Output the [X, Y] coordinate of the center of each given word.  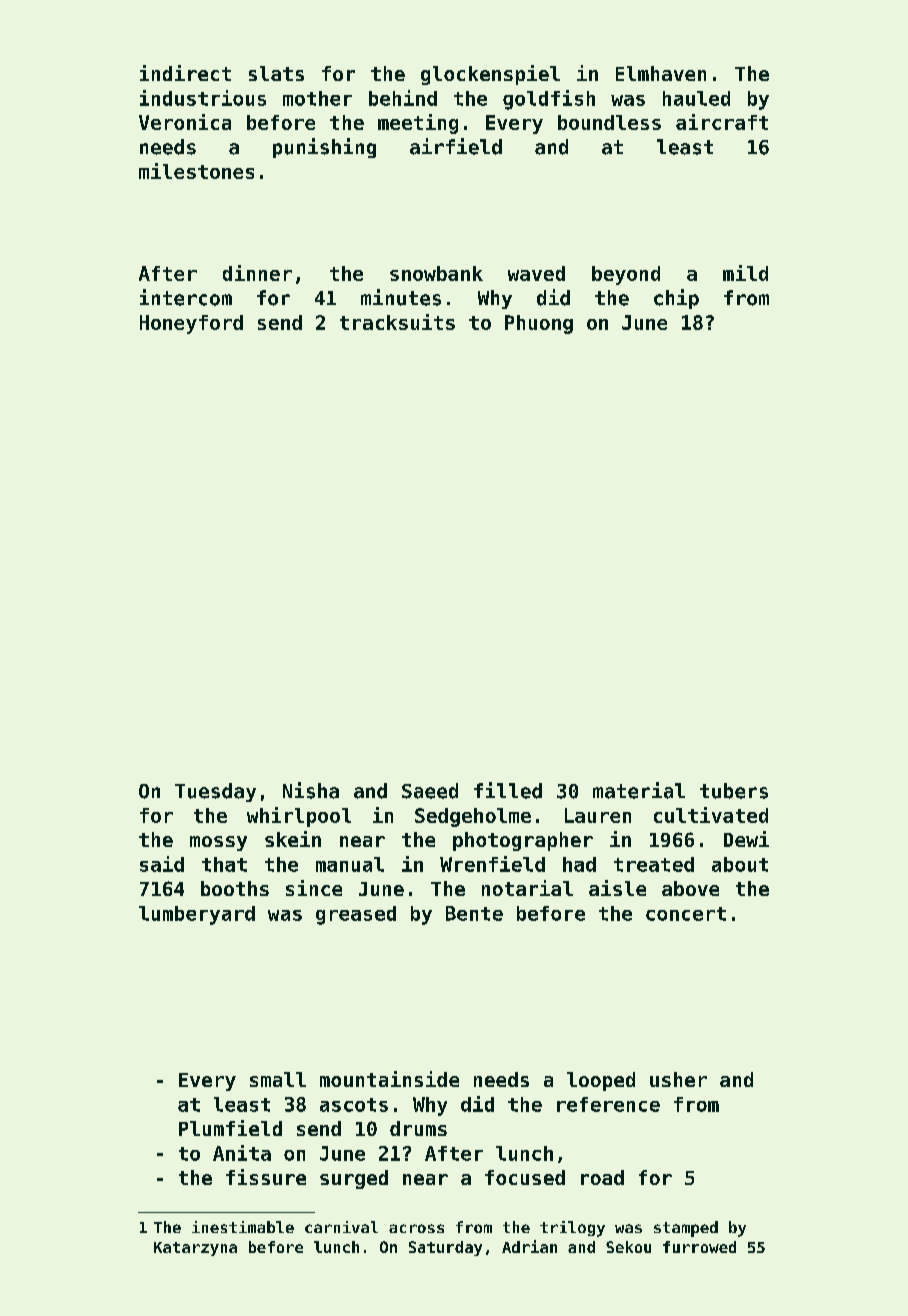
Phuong [539, 324]
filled [508, 790]
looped [601, 1081]
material [639, 790]
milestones [196, 171]
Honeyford [191, 324]
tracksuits [397, 322]
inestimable [243, 1227]
